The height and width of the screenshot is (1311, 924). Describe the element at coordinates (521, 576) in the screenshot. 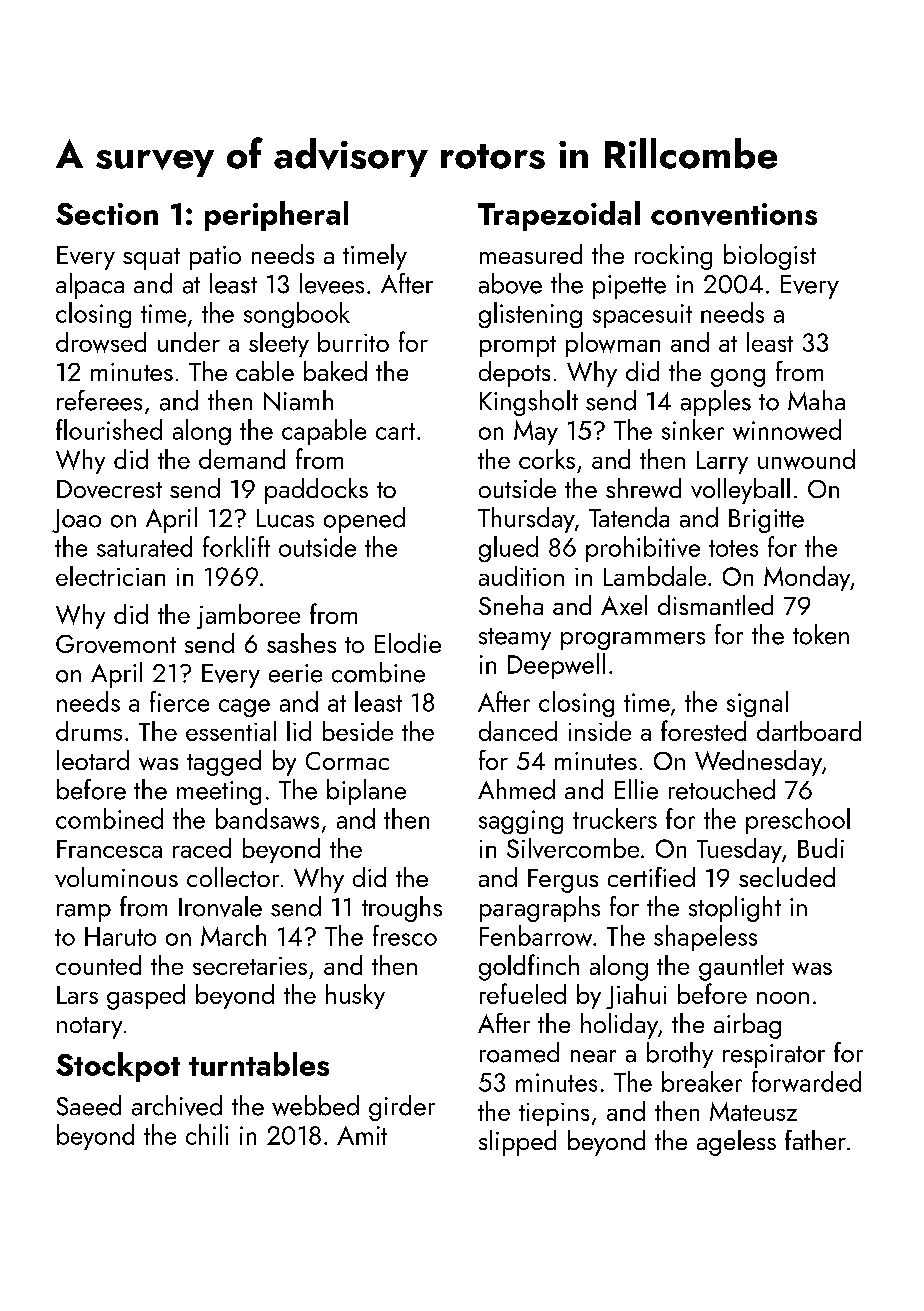

I see `audition` at that location.
